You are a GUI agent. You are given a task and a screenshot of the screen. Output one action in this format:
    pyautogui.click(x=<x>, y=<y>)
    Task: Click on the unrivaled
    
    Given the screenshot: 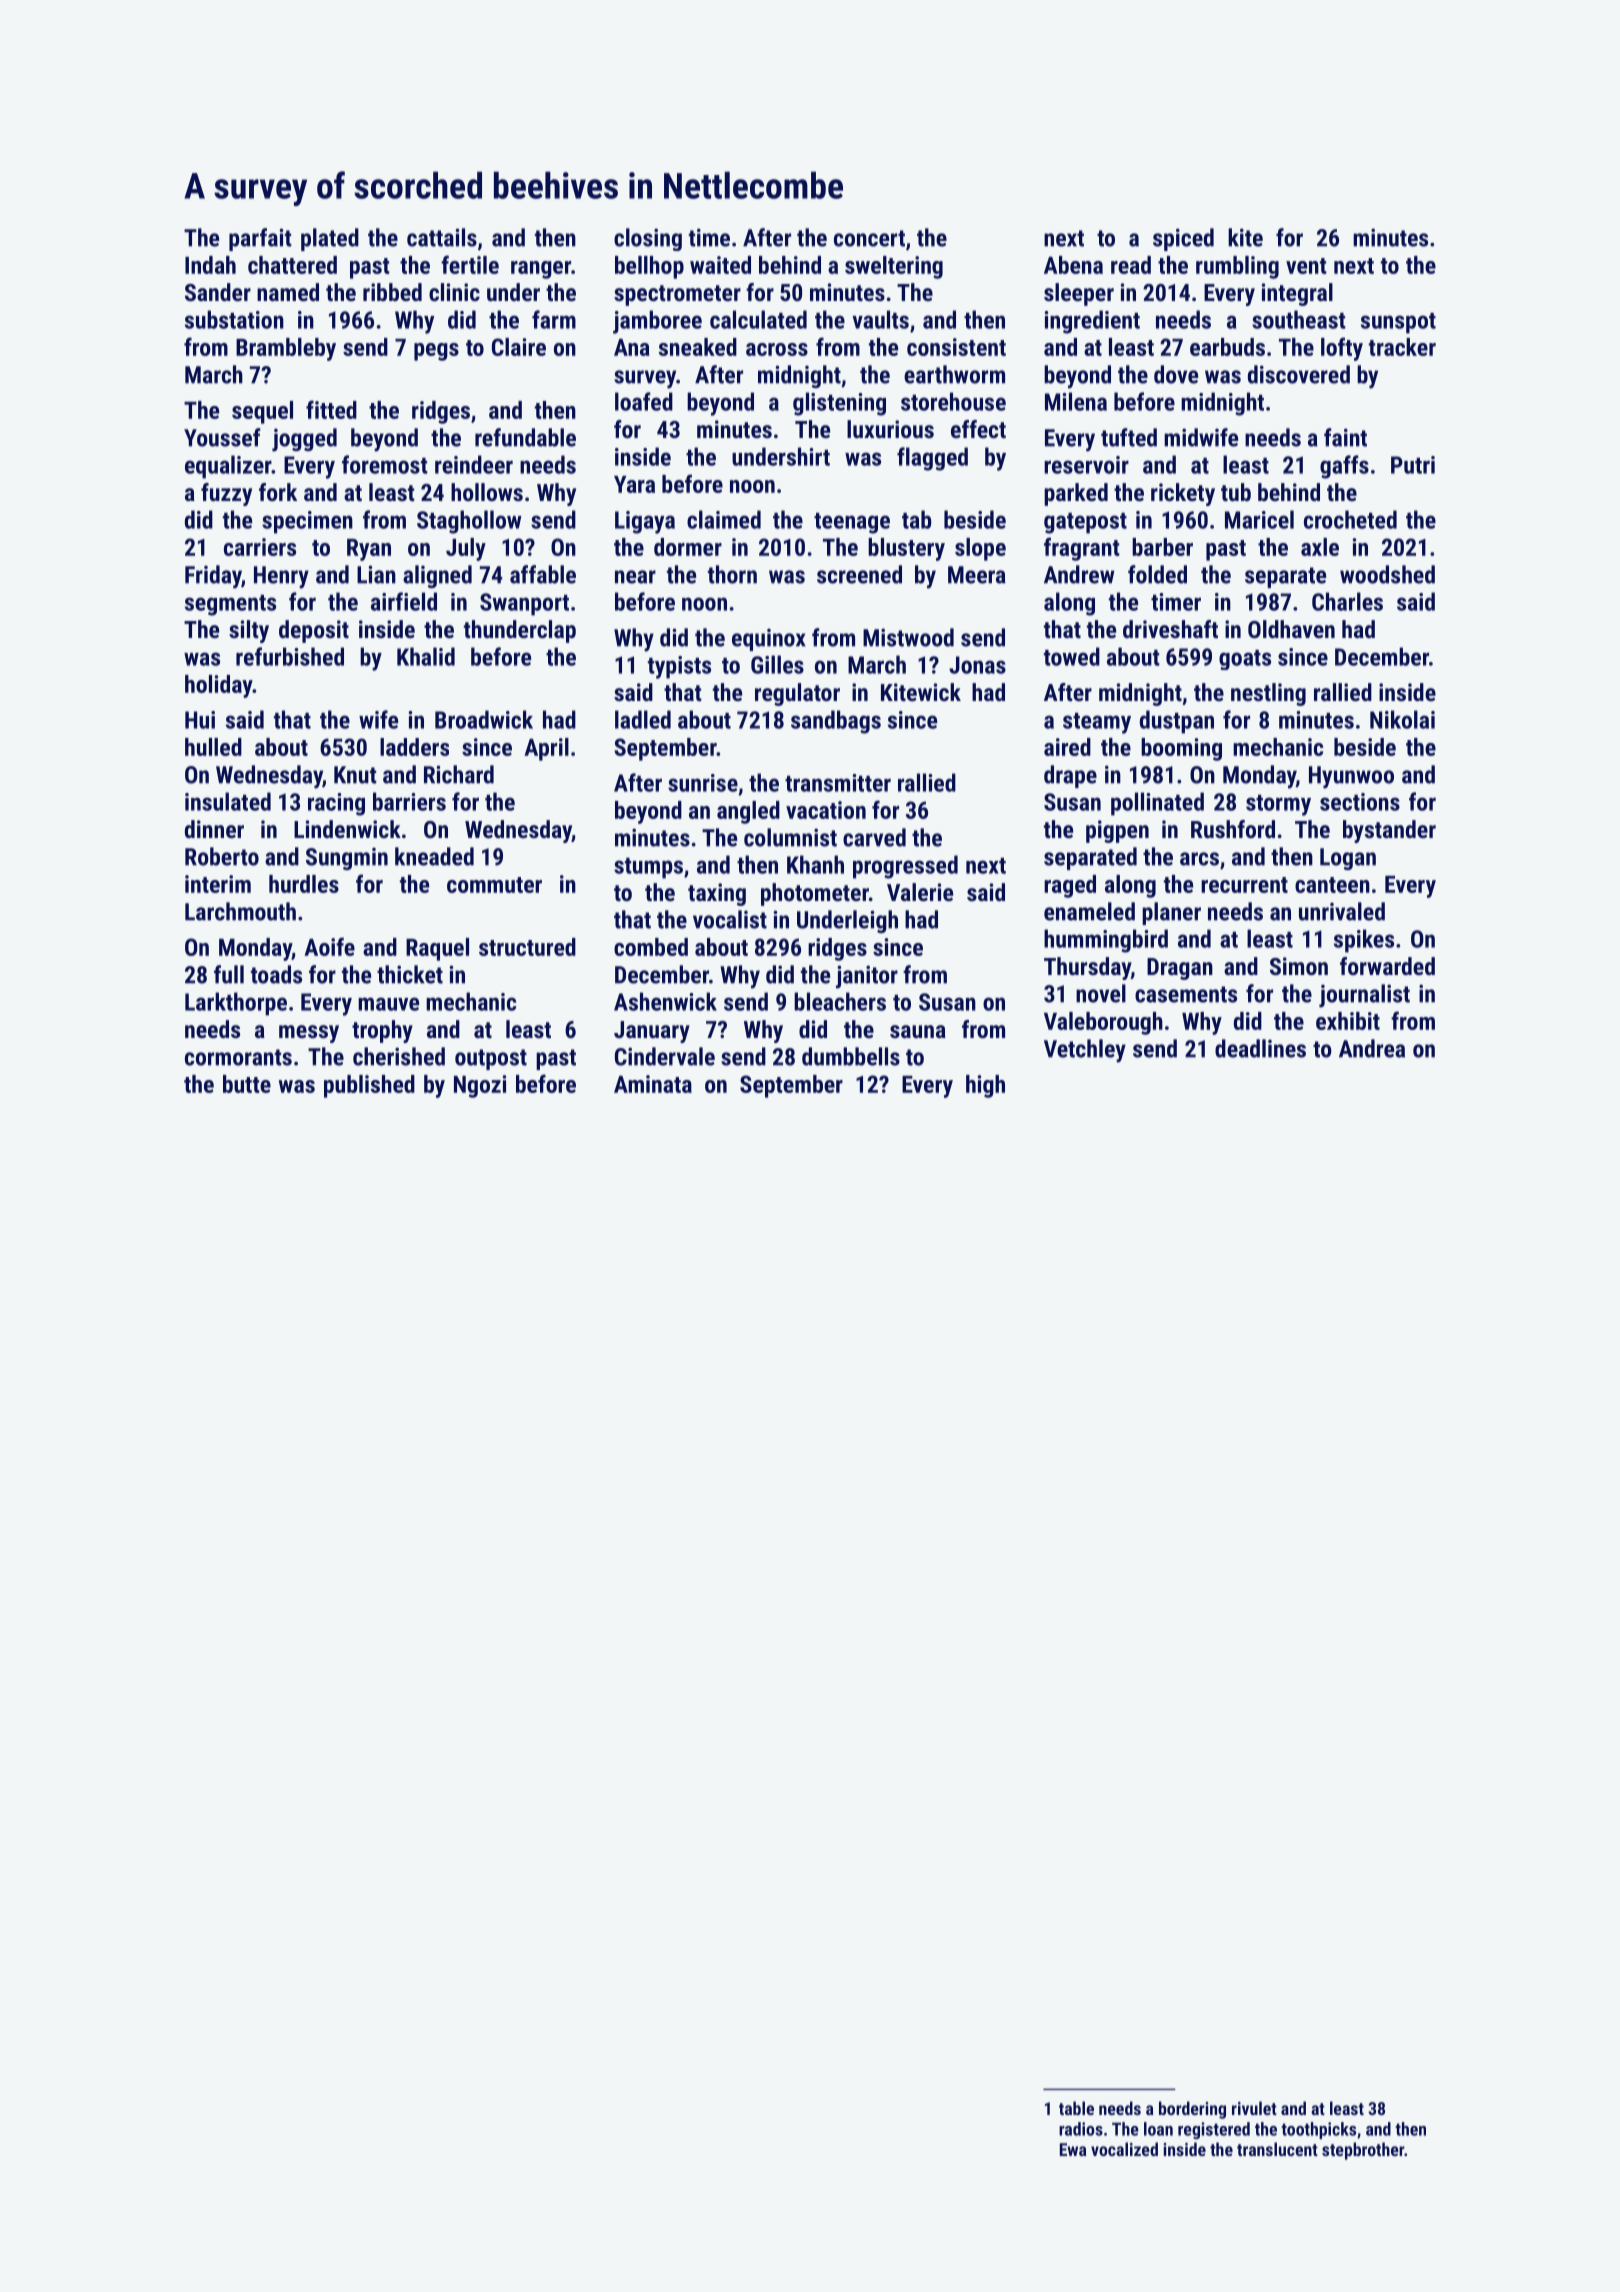 What is the action you would take?
    pyautogui.click(x=1342, y=911)
